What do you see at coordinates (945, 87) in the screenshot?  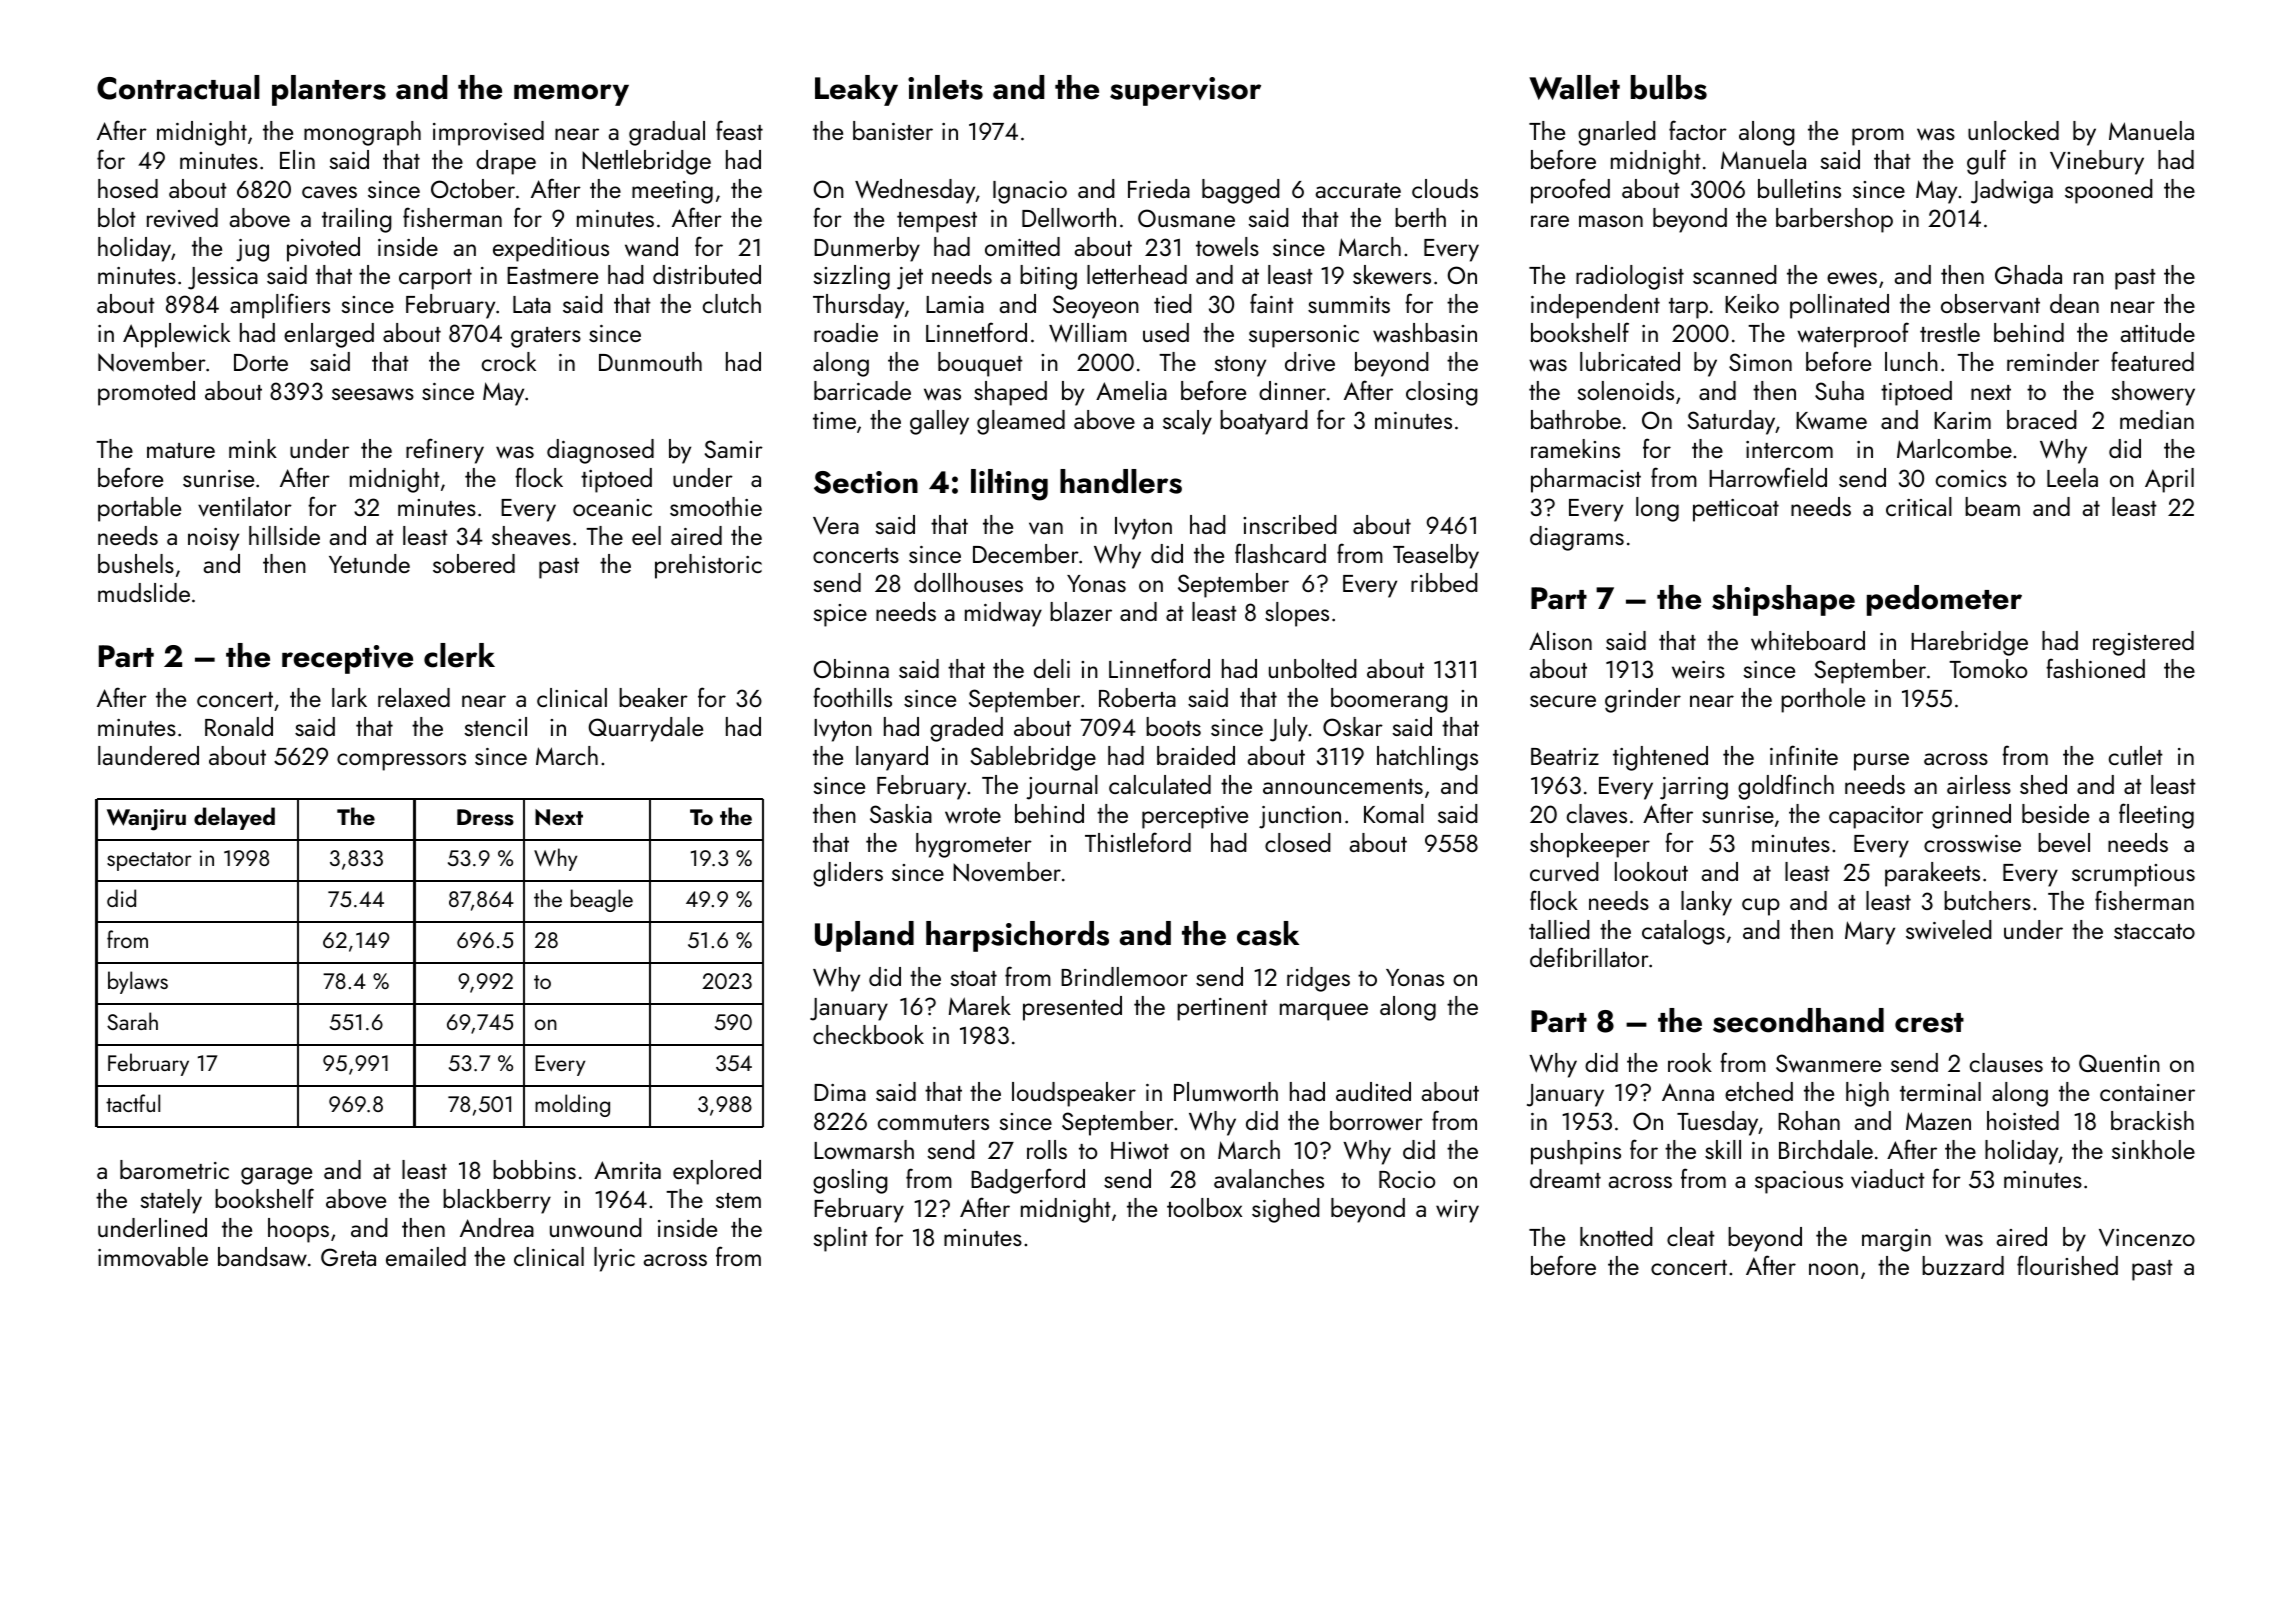 I see `inlets` at bounding box center [945, 87].
